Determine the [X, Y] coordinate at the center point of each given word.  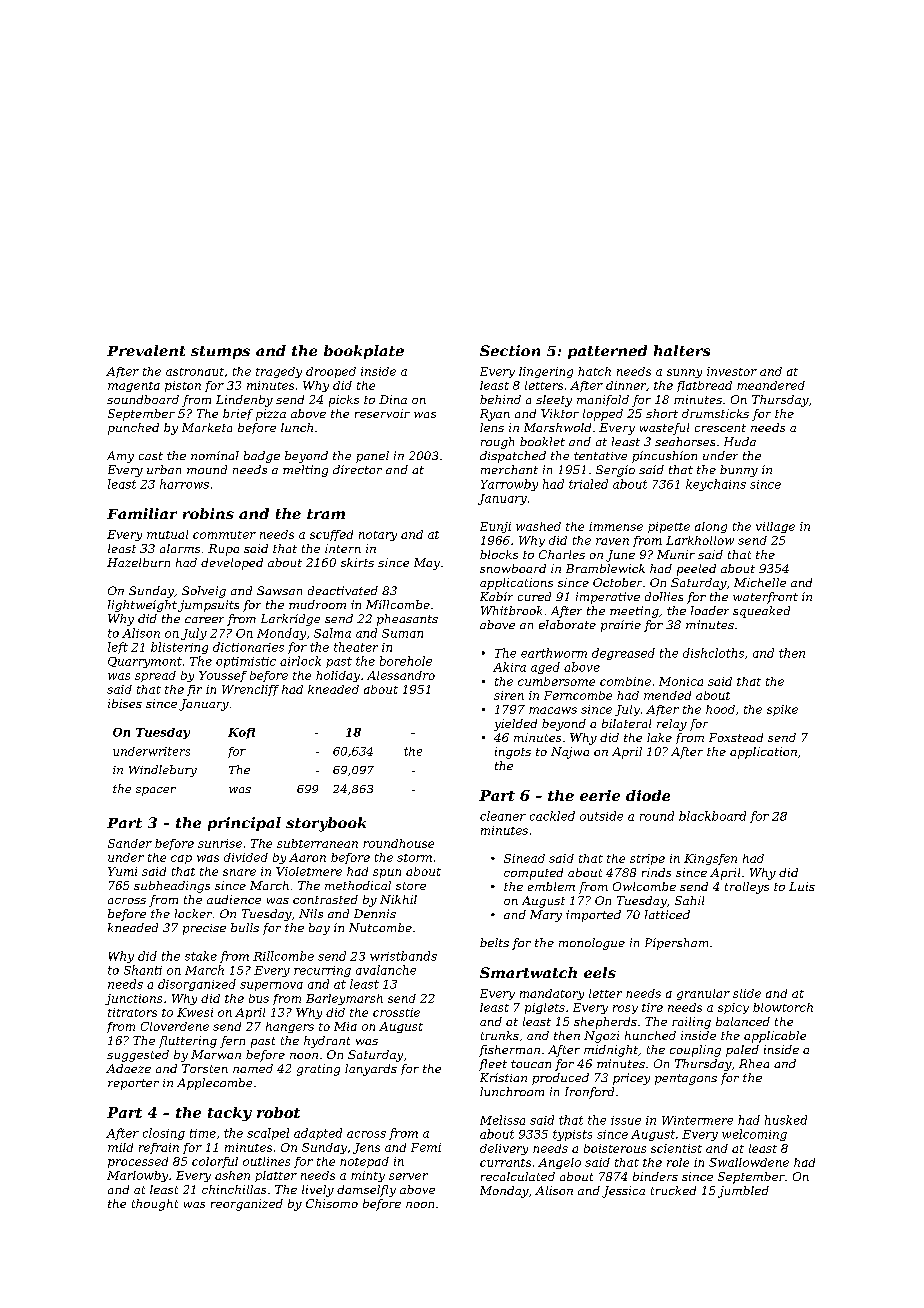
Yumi [122, 871]
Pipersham [676, 944]
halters [682, 350]
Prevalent [146, 350]
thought [155, 1205]
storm [414, 858]
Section [510, 350]
